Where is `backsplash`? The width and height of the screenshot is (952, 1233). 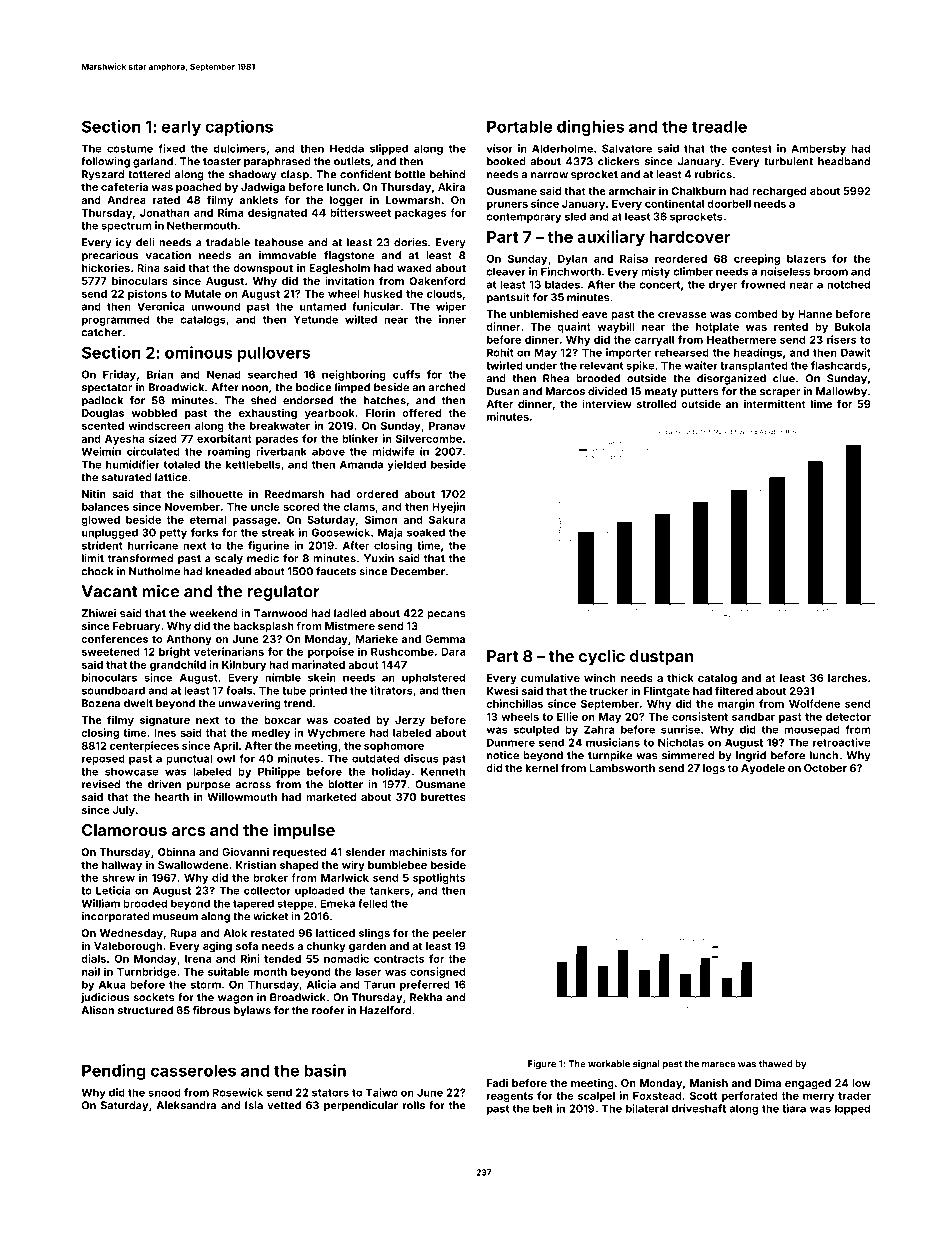
backsplash is located at coordinates (263, 627).
